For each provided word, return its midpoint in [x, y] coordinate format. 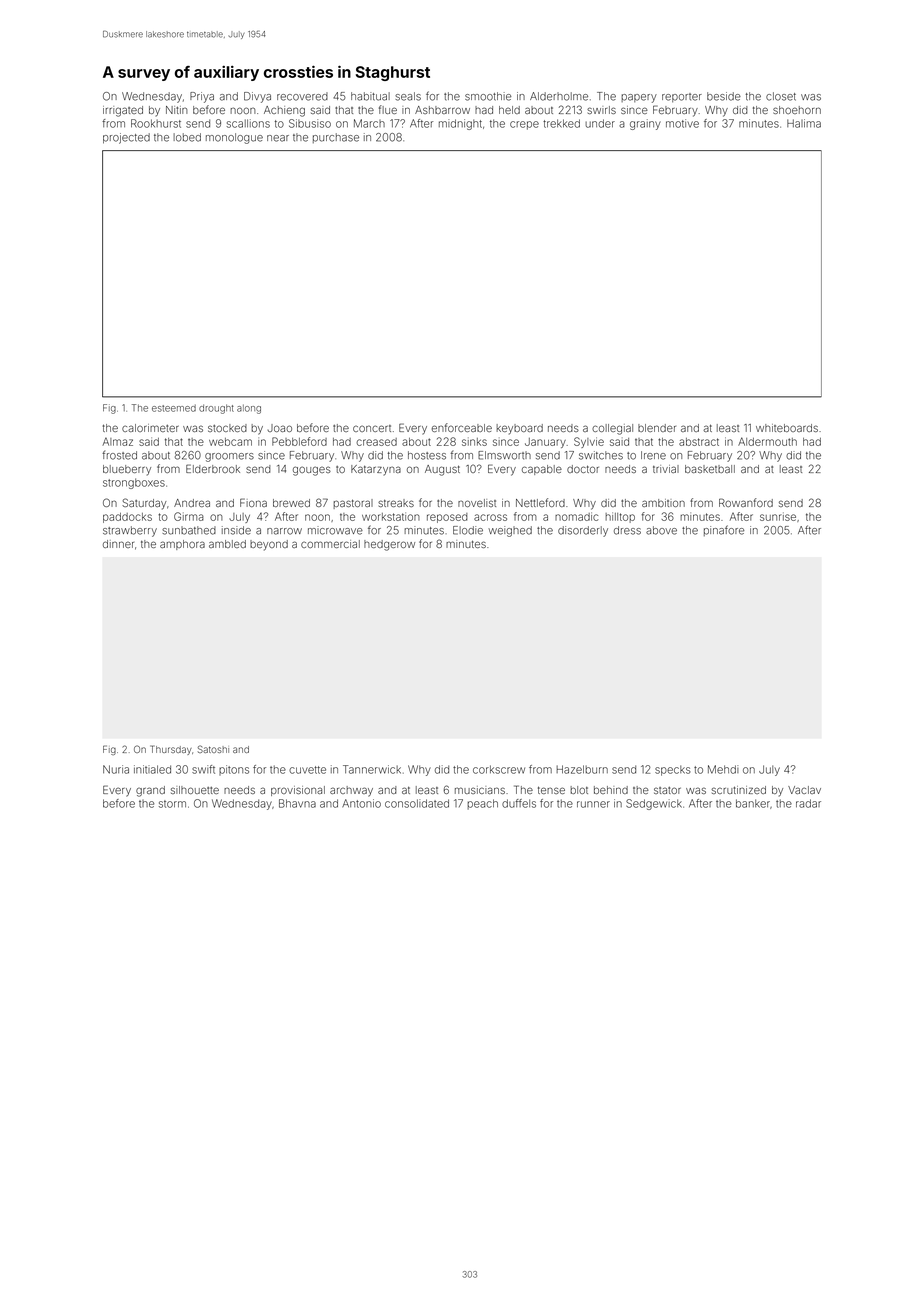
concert [372, 428]
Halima [804, 123]
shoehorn [797, 110]
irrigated [123, 111]
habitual [370, 96]
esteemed [174, 408]
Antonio [361, 803]
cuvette [307, 770]
